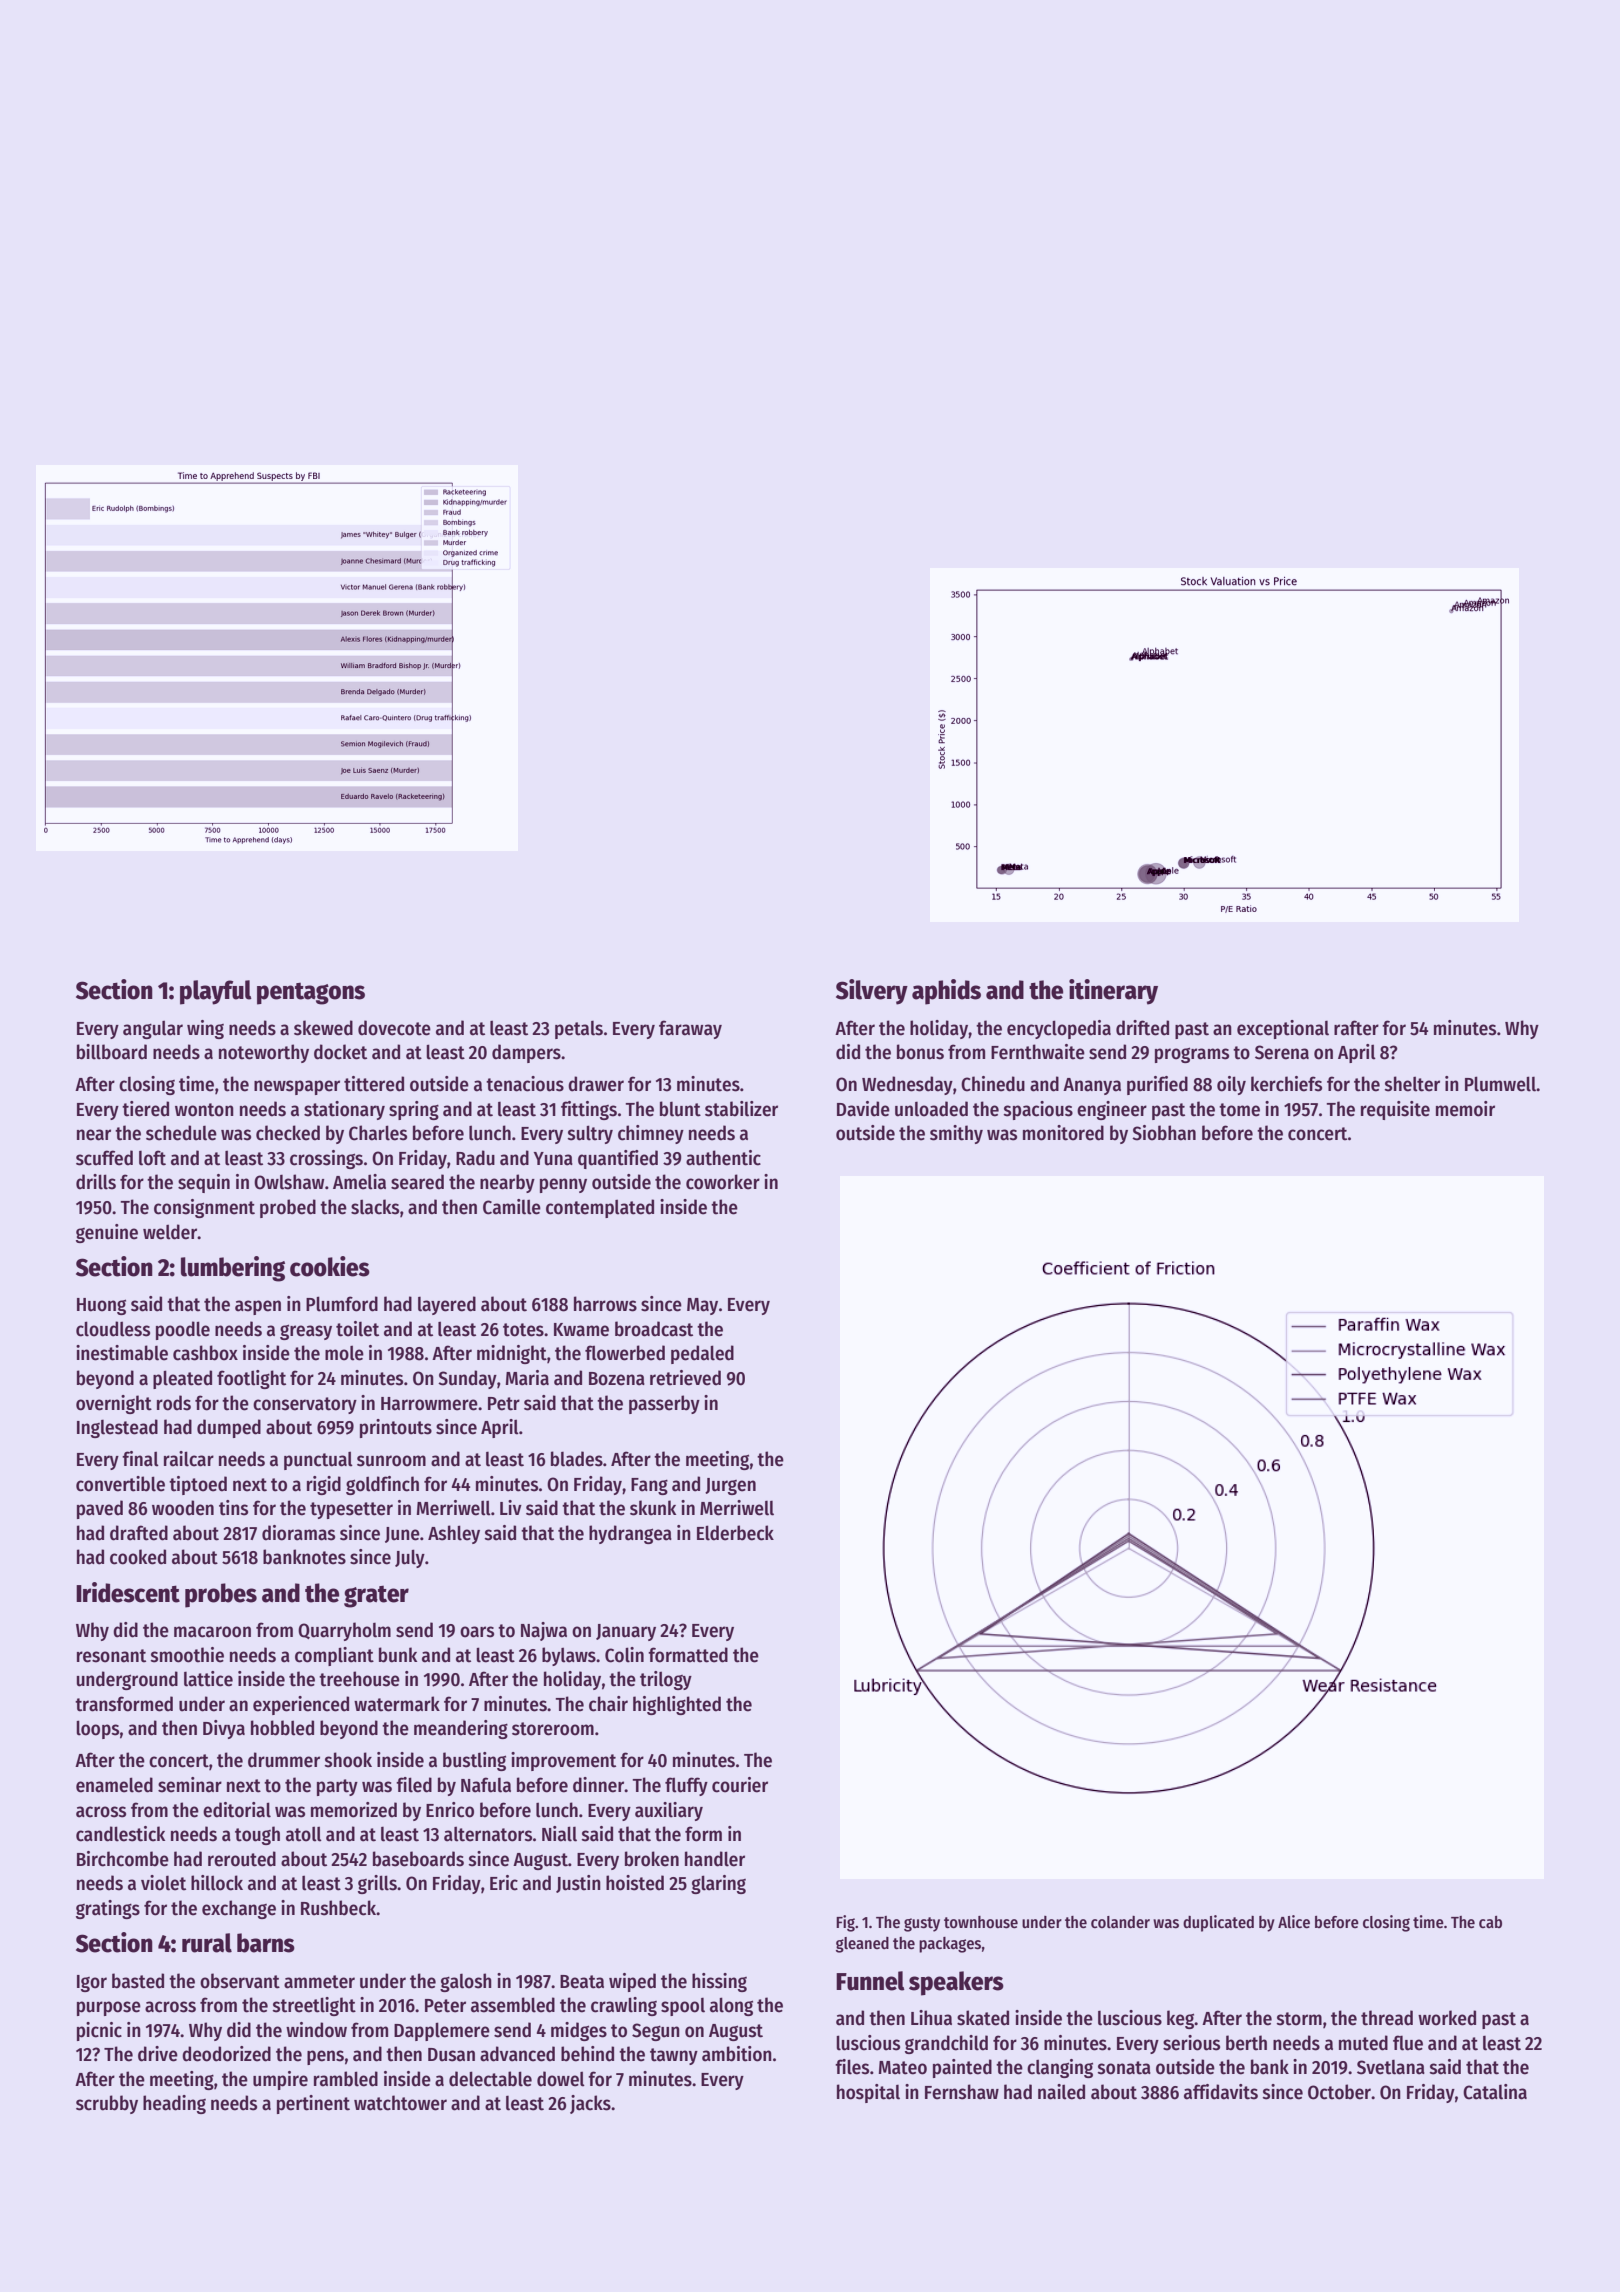 Image resolution: width=1620 pixels, height=2292 pixels. What do you see at coordinates (216, 992) in the image?
I see `playful` at bounding box center [216, 992].
